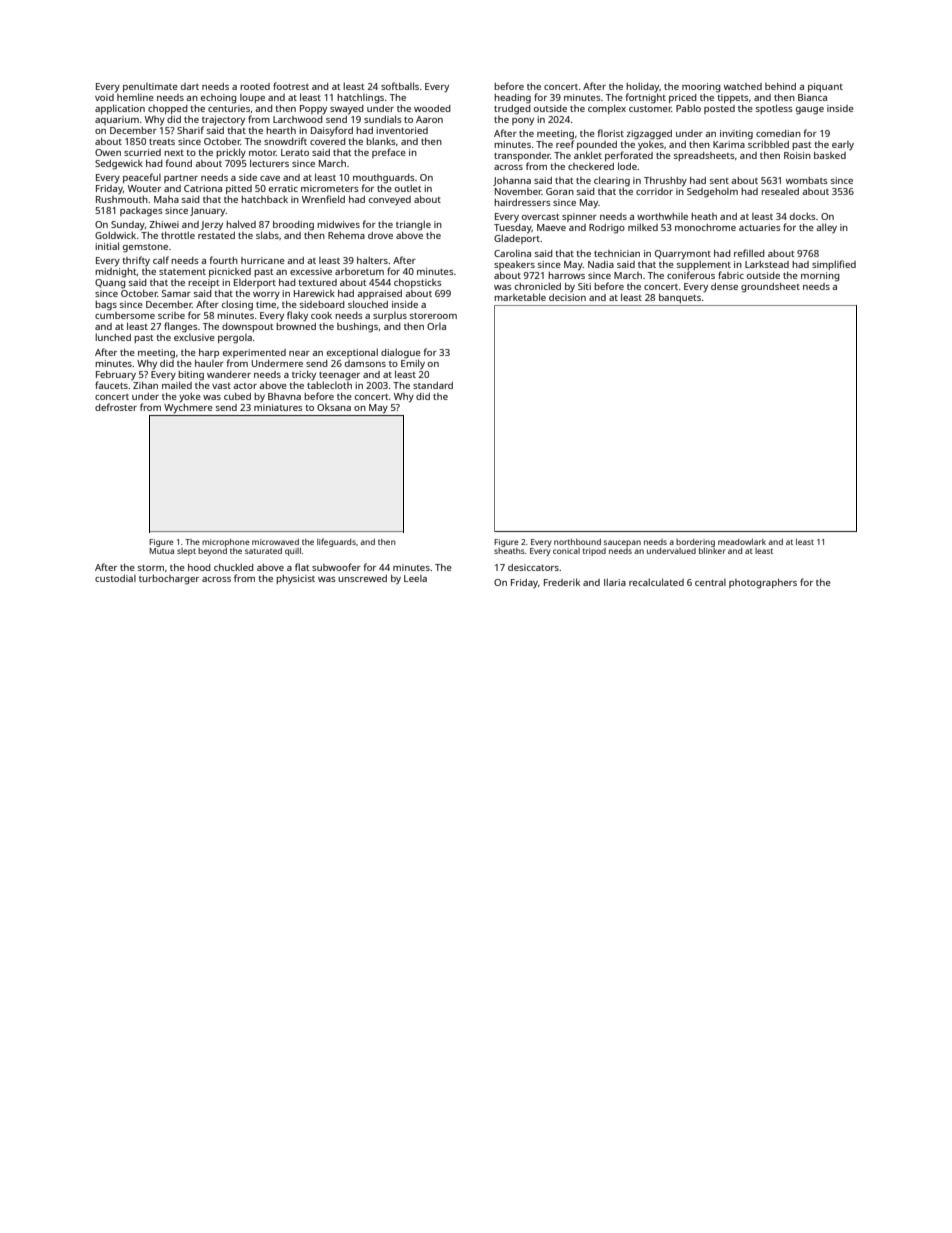 The image size is (952, 1233). Describe the element at coordinates (643, 87) in the screenshot. I see `holiday` at that location.
